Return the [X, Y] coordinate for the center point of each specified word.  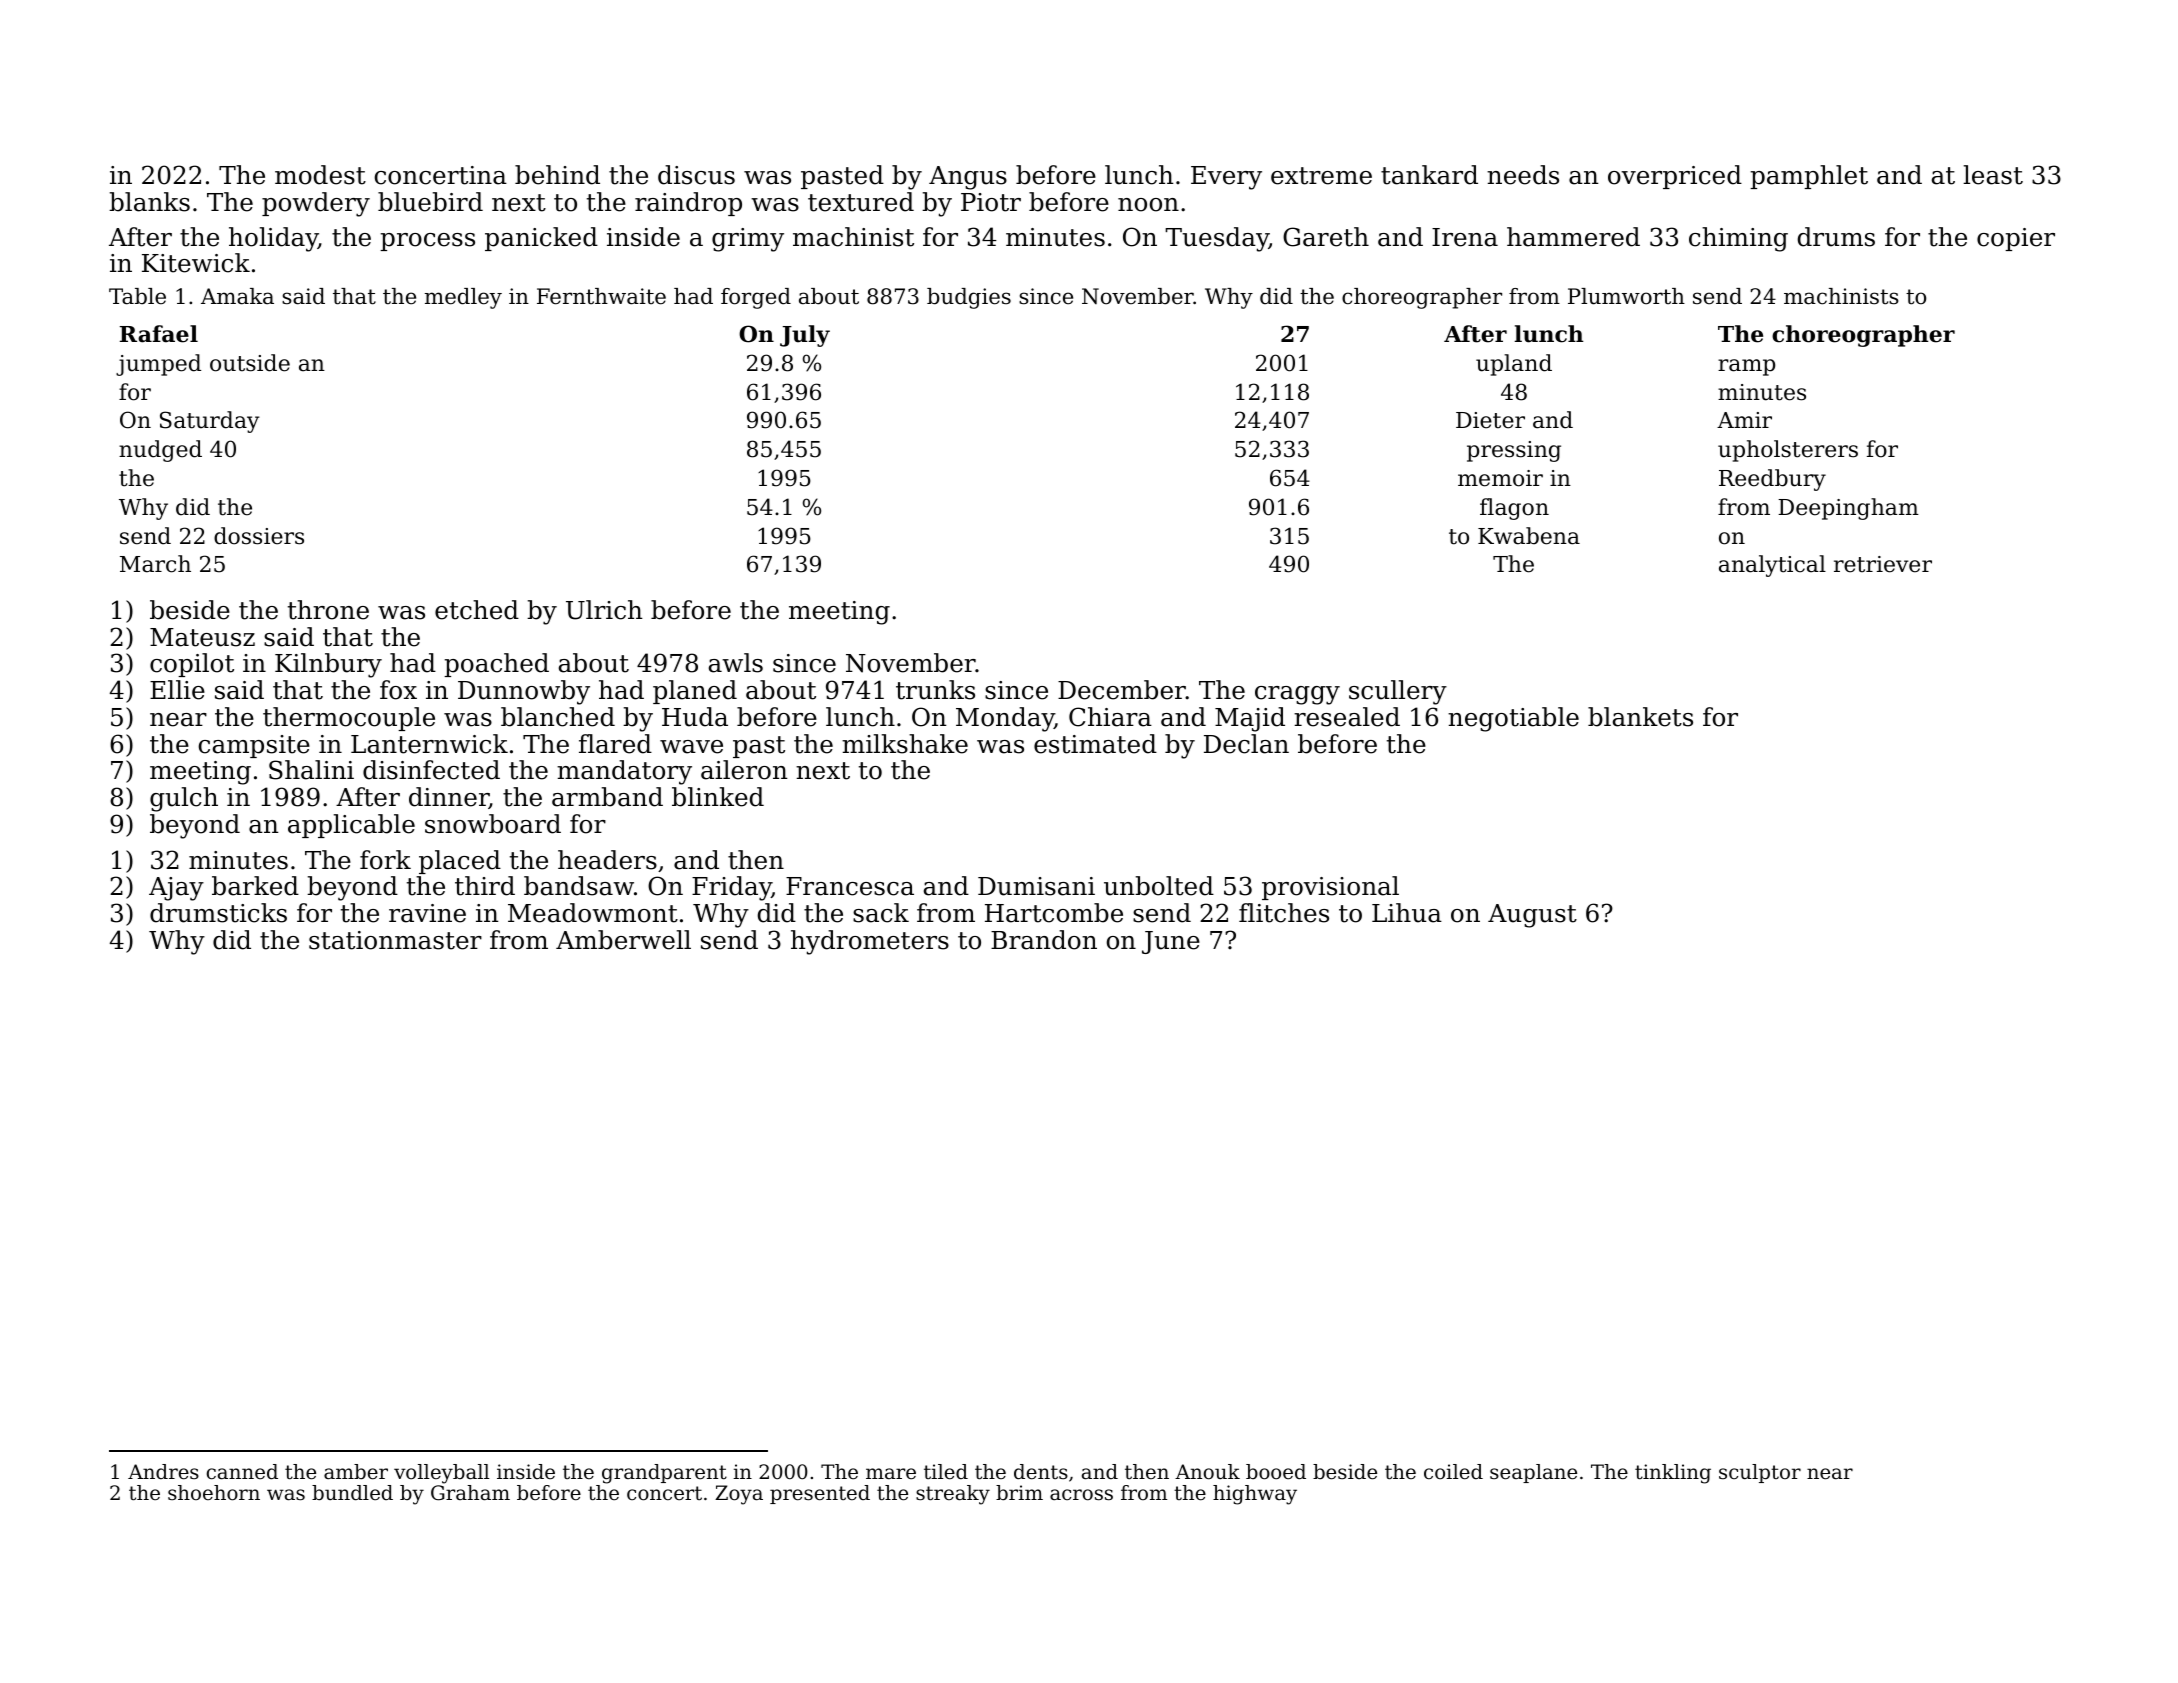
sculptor [1760, 1473]
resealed [1347, 717]
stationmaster [395, 940]
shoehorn [214, 1493]
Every [1226, 178]
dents [1041, 1472]
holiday [273, 239]
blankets [1640, 717]
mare [891, 1473]
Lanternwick [429, 744]
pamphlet [1809, 177]
